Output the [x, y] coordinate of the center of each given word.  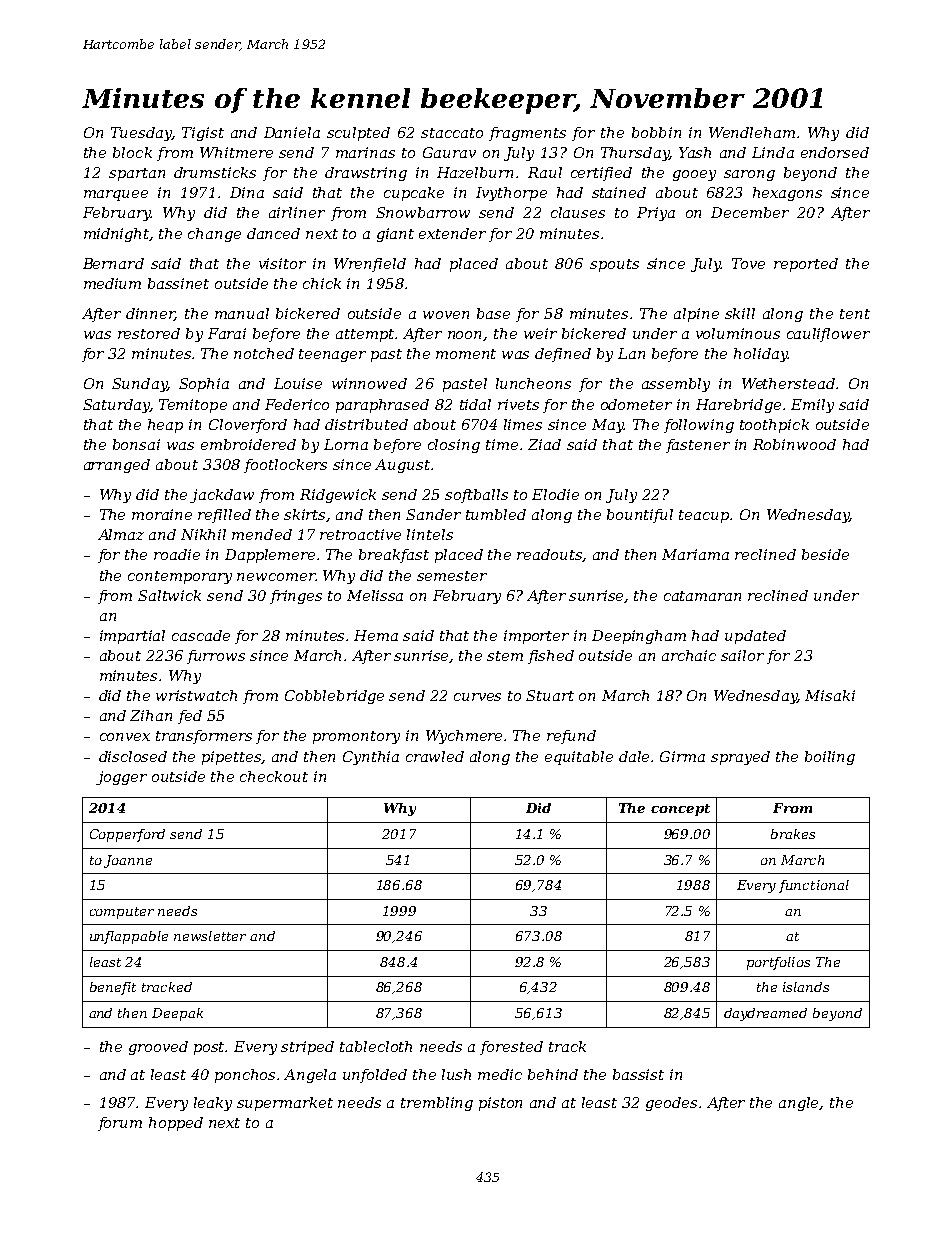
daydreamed [765, 1014]
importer [536, 637]
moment [466, 354]
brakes [793, 834]
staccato [452, 133]
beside [825, 554]
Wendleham [752, 132]
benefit [113, 988]
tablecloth [376, 1046]
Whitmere [236, 152]
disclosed [133, 756]
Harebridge [738, 406]
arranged [117, 466]
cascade [201, 635]
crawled [435, 756]
